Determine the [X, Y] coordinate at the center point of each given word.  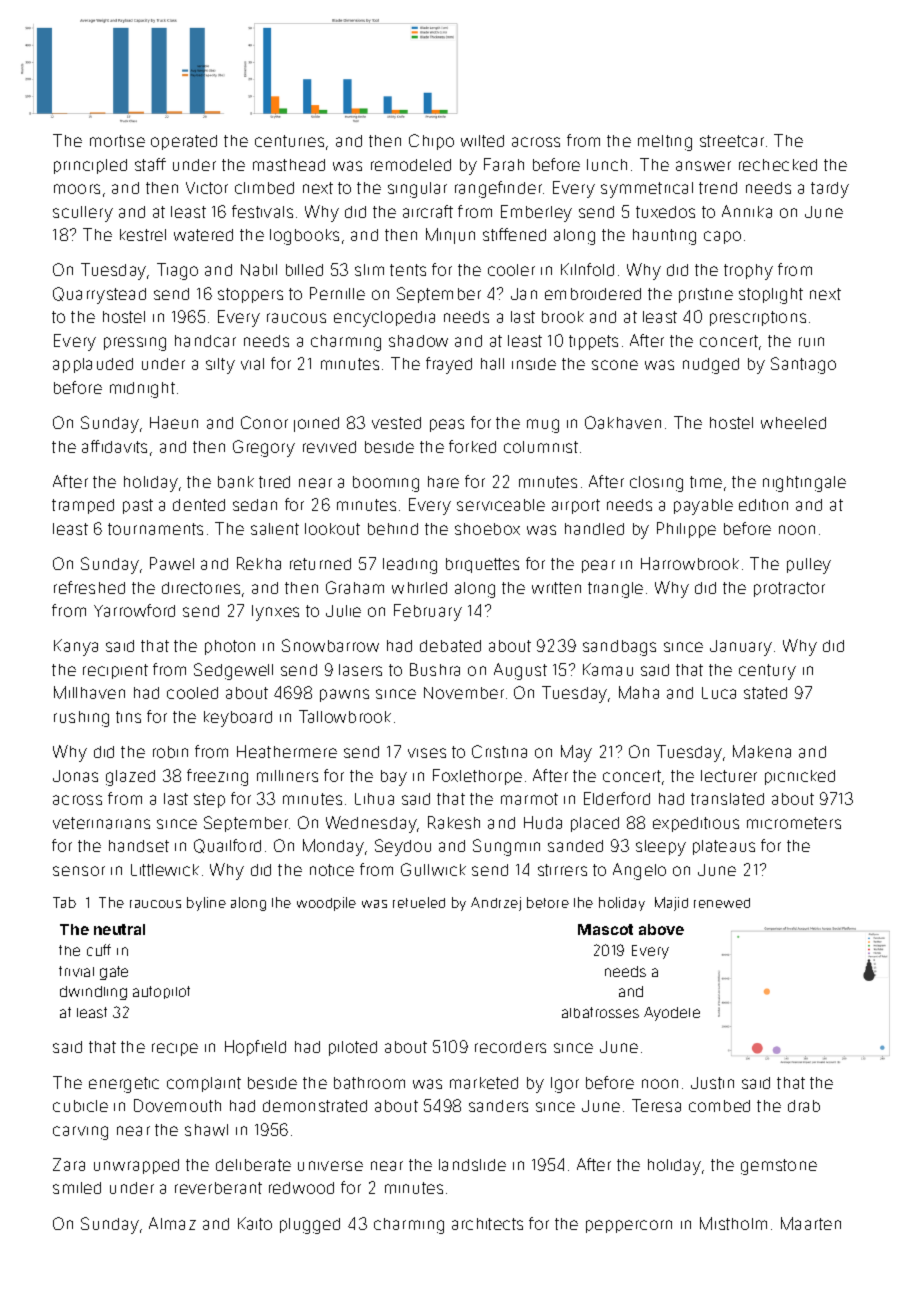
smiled [77, 1188]
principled [90, 166]
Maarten [811, 1223]
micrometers [794, 823]
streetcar [732, 141]
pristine [706, 295]
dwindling [93, 993]
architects [487, 1224]
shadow [418, 341]
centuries [289, 141]
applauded [93, 365]
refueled [419, 902]
